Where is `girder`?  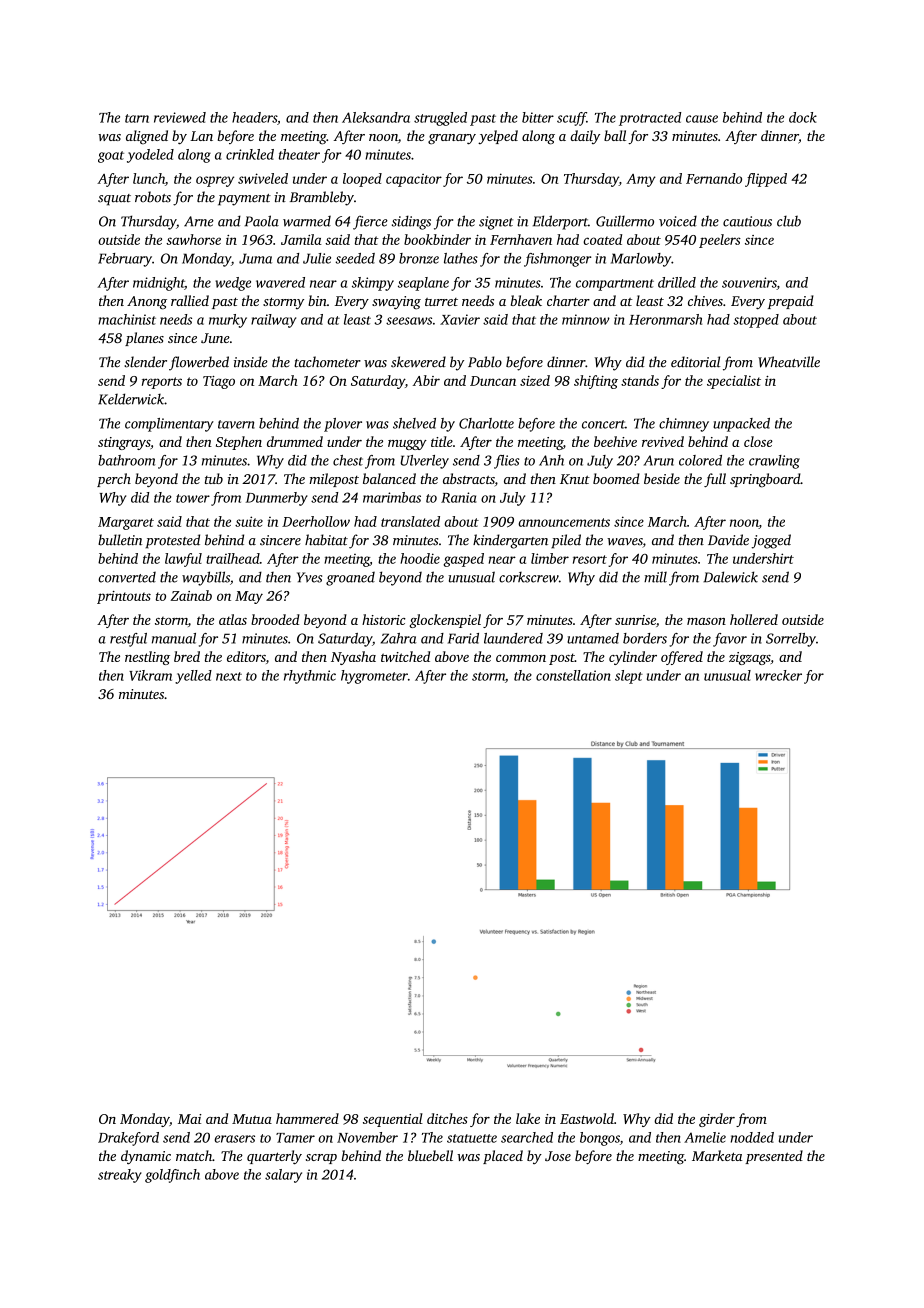
girder is located at coordinates (717, 1120).
